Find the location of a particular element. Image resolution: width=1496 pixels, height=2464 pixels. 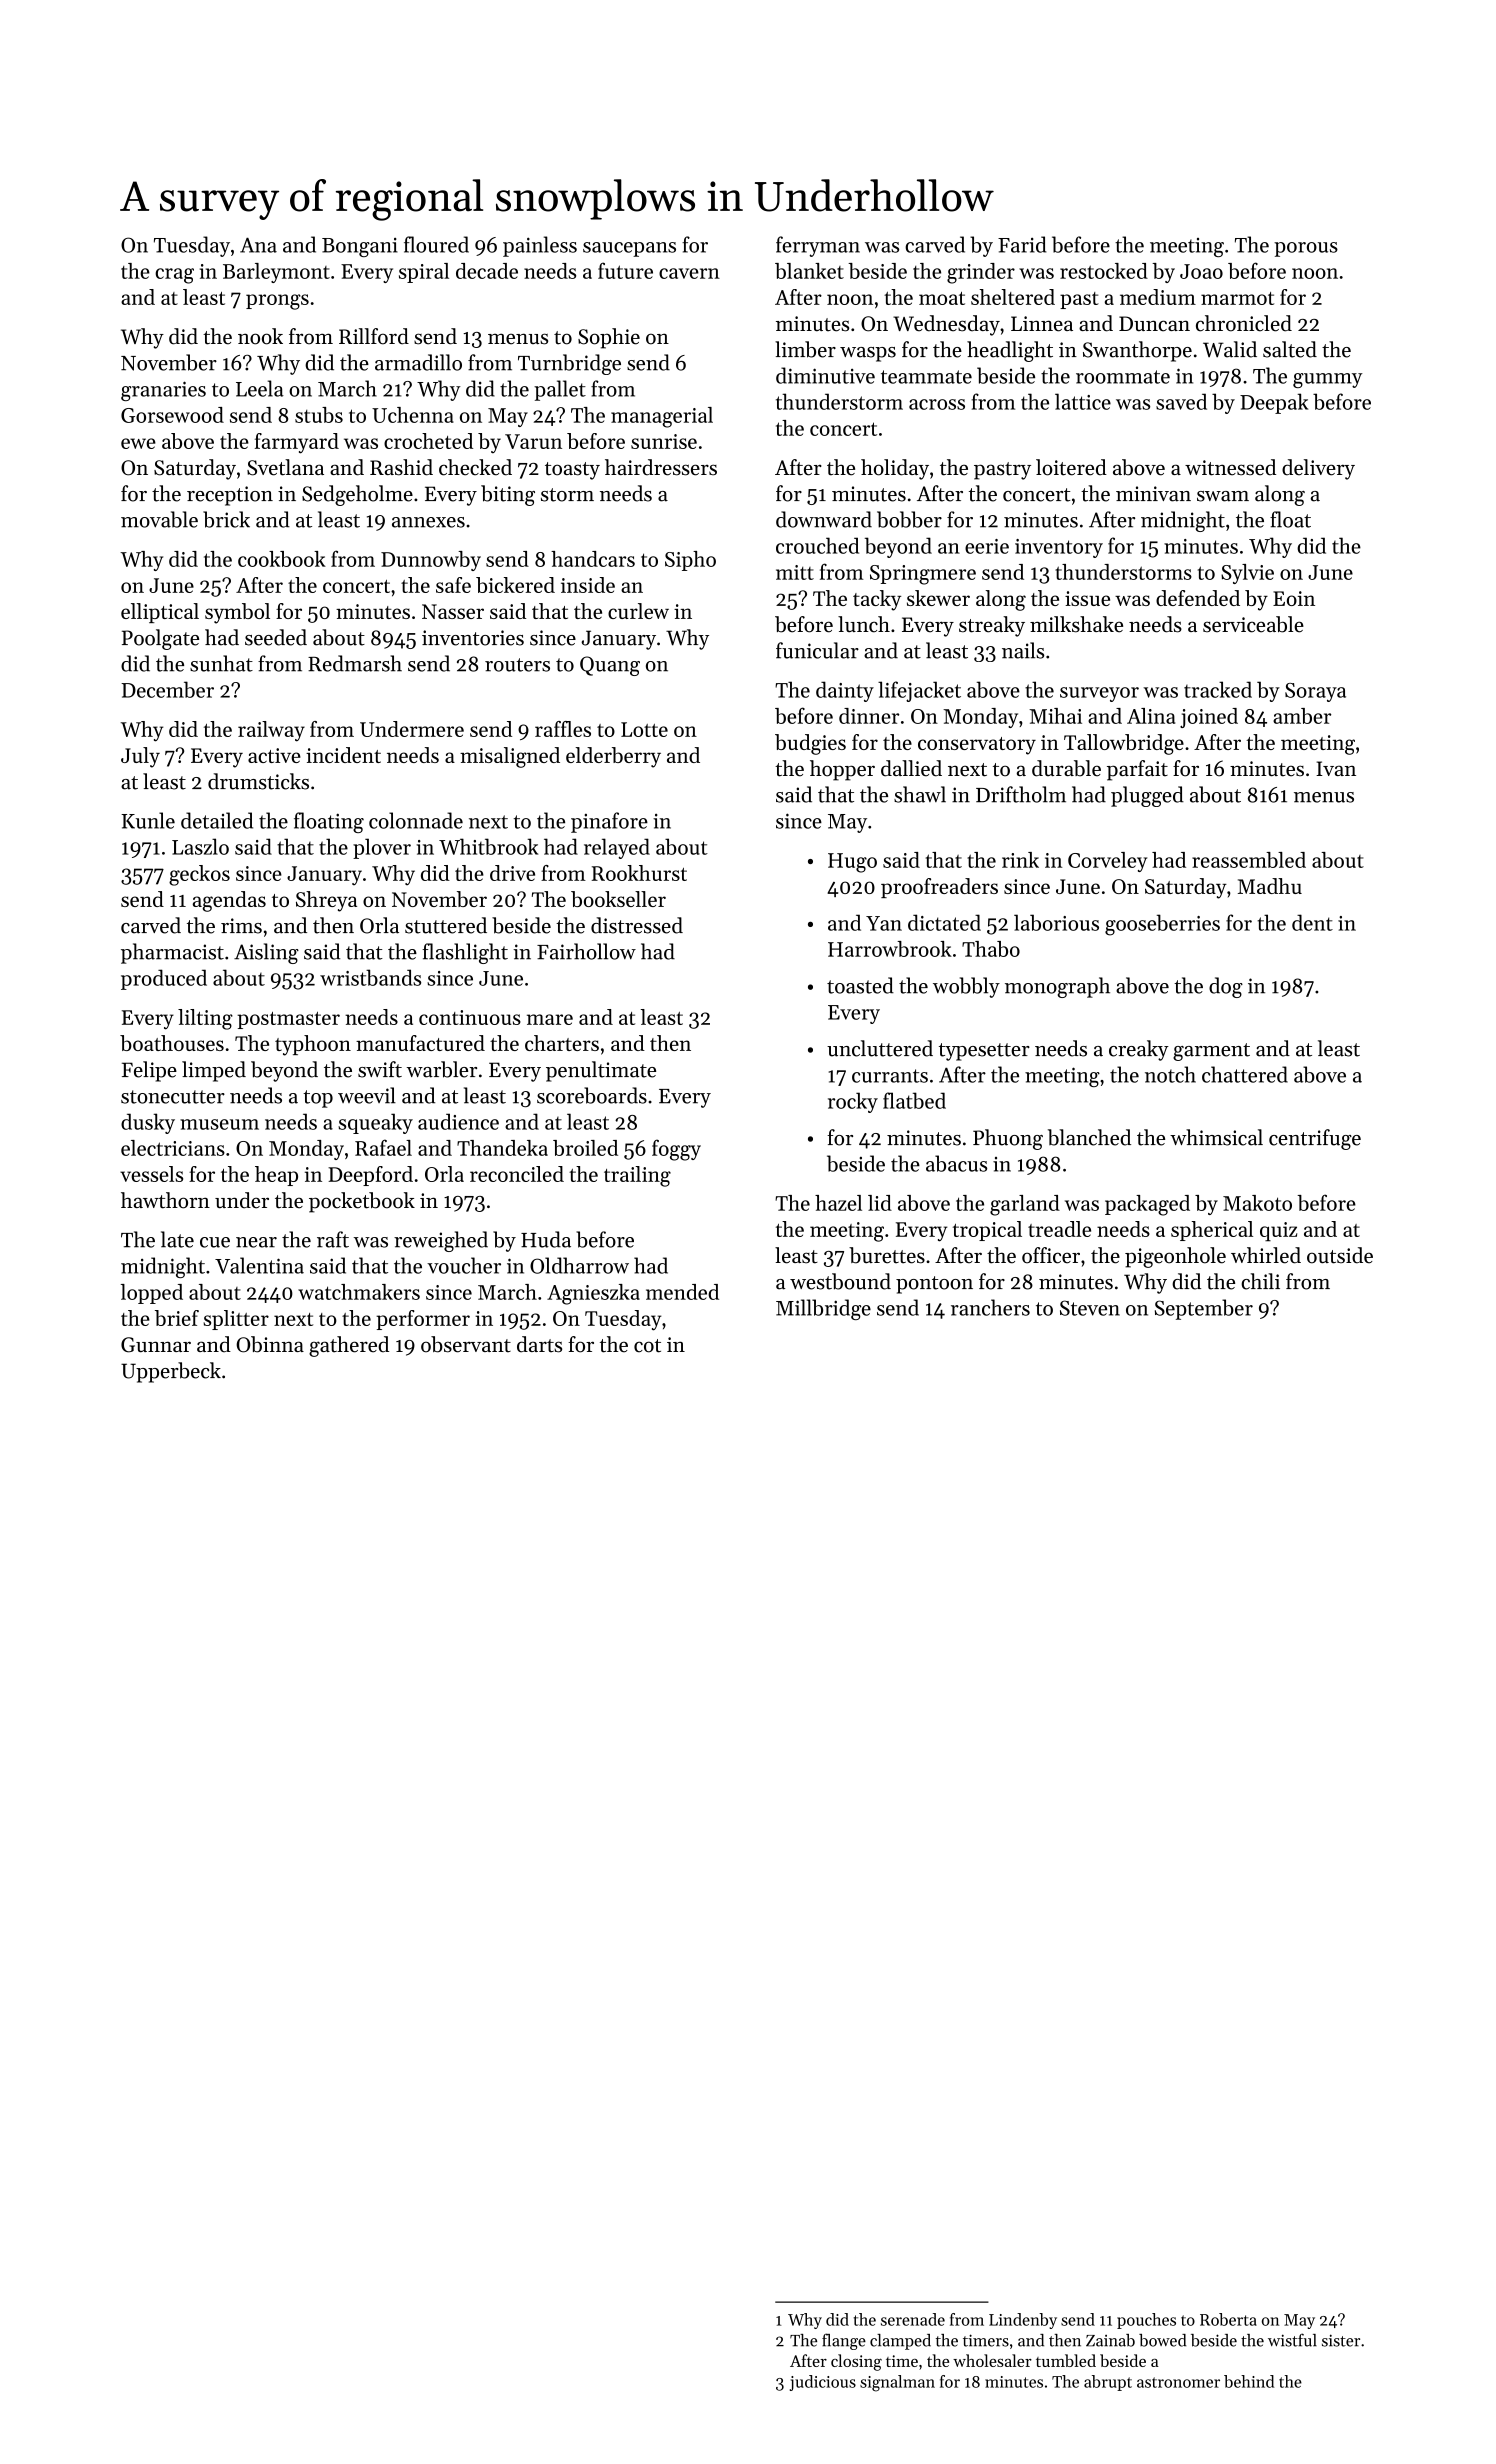

Gorsewood is located at coordinates (172, 415).
